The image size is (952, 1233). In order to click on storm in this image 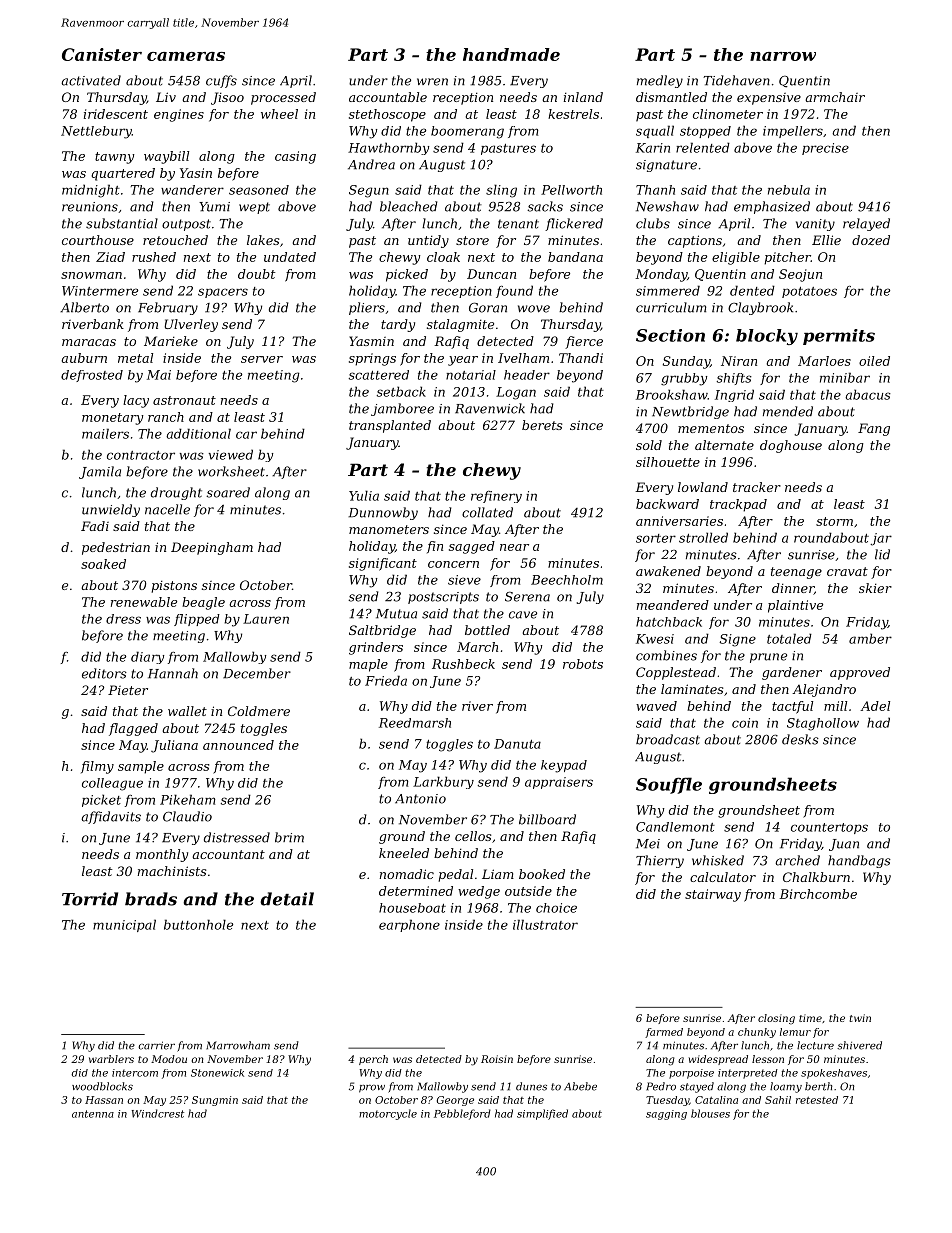, I will do `click(834, 521)`.
